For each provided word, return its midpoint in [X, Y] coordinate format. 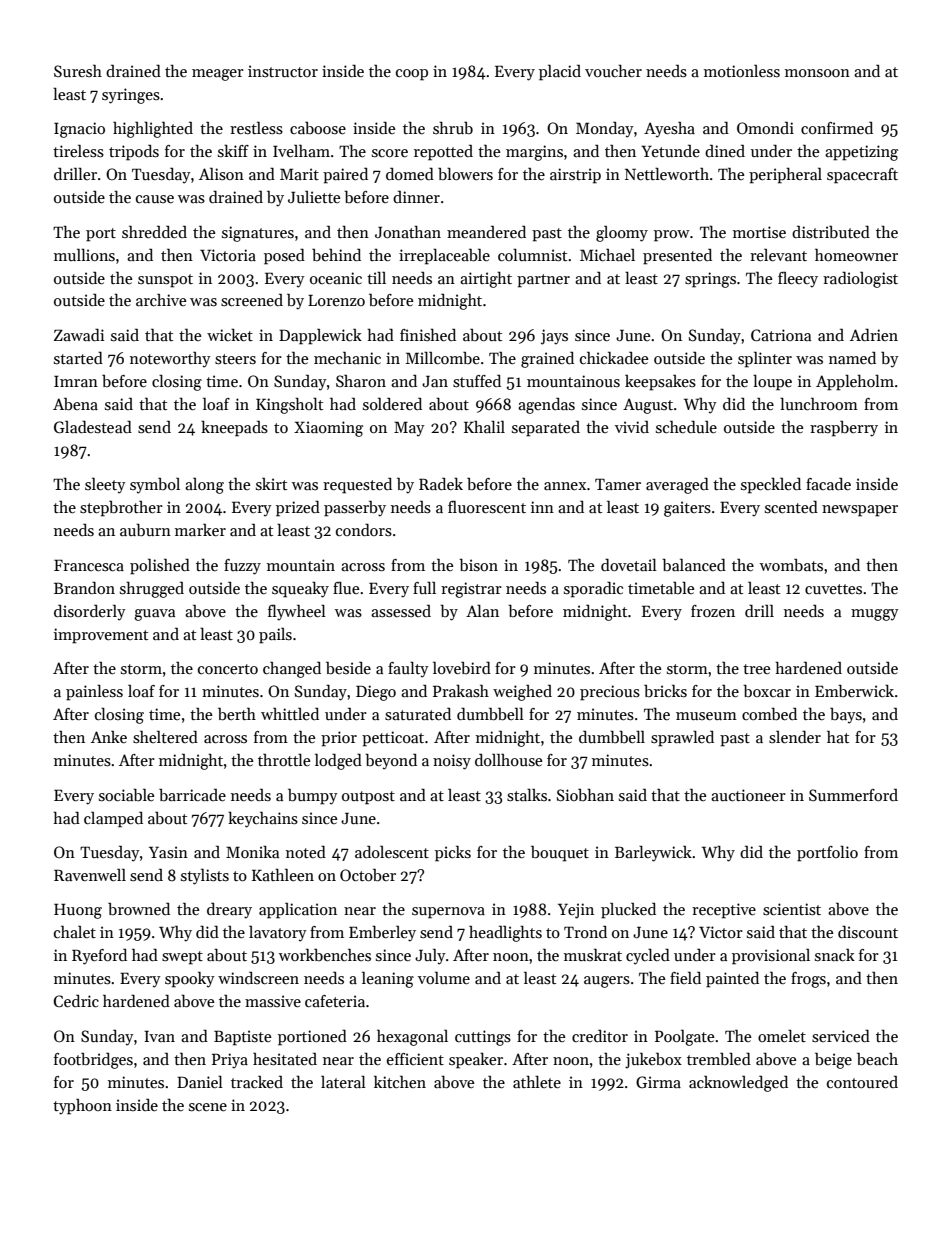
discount [868, 932]
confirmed [837, 127]
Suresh [78, 71]
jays [554, 337]
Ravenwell [90, 875]
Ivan [159, 1036]
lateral [343, 1082]
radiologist [860, 280]
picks [453, 854]
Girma [658, 1082]
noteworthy [170, 359]
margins [534, 153]
